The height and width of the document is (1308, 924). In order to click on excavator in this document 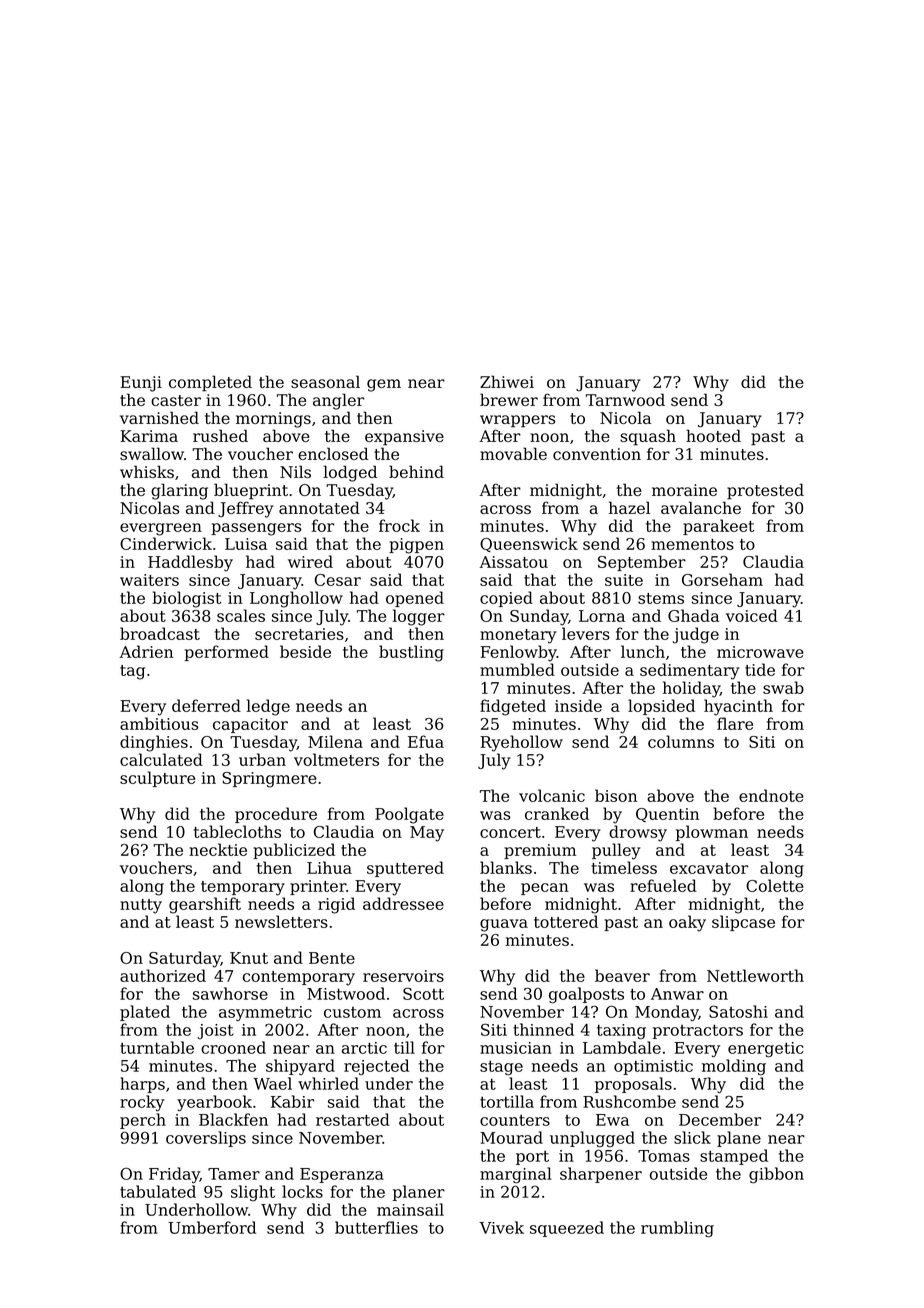, I will do `click(709, 868)`.
